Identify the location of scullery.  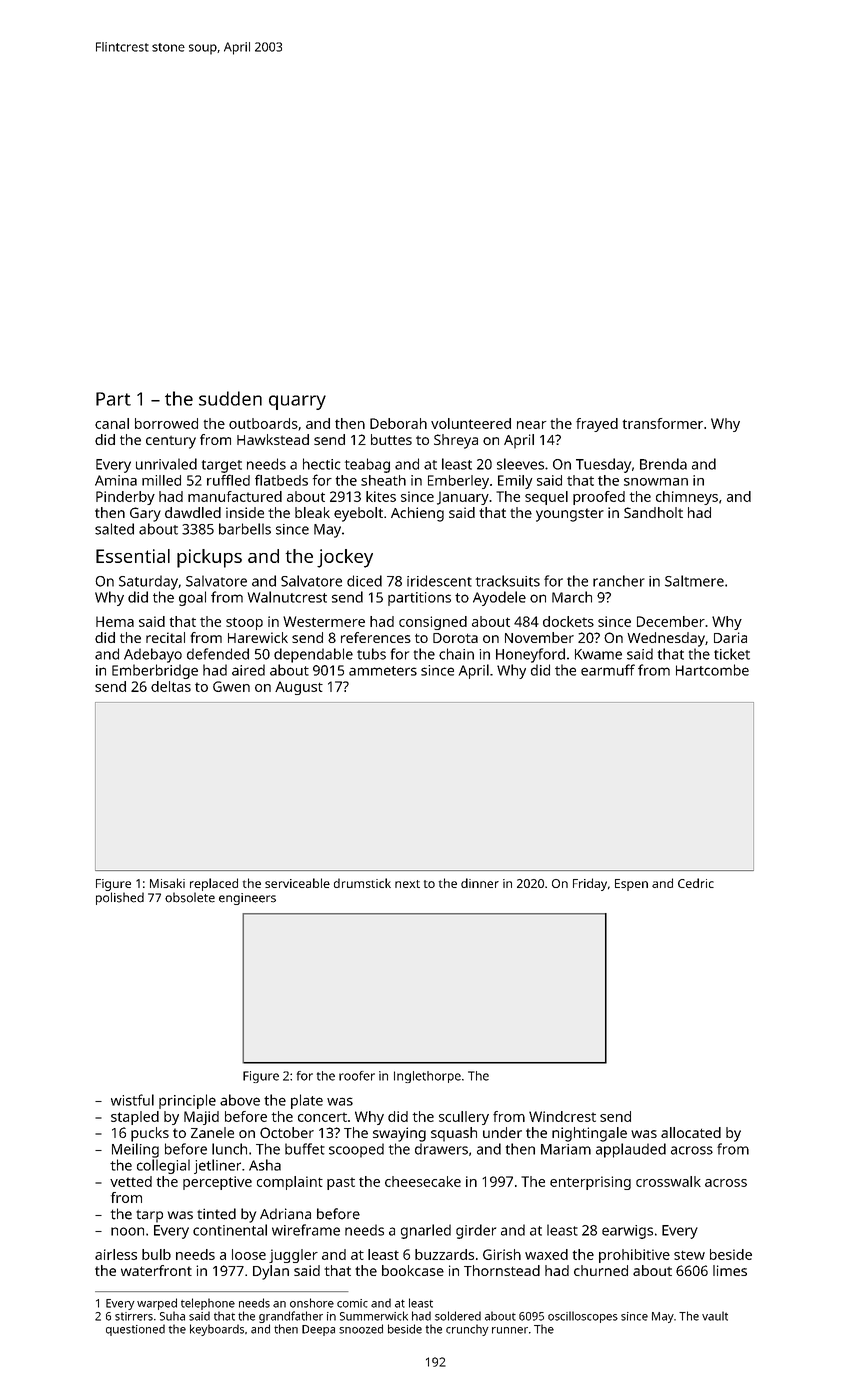
(464, 1118).
